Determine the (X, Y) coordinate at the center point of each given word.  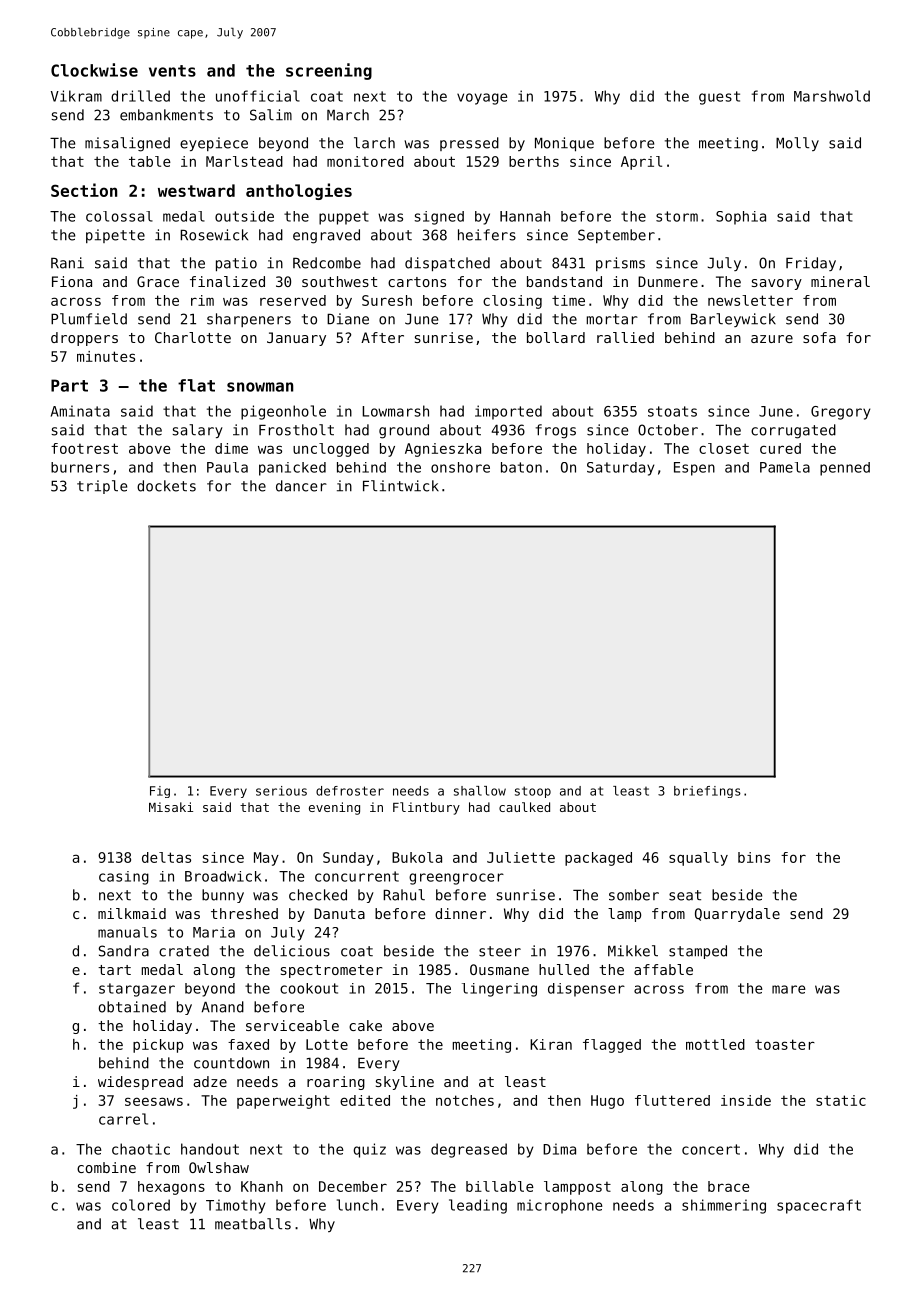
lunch (357, 1205)
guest (719, 98)
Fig (160, 792)
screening (329, 71)
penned (845, 469)
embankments (166, 115)
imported (508, 412)
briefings (707, 792)
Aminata (80, 411)
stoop (533, 792)
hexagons (171, 1188)
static (841, 1100)
